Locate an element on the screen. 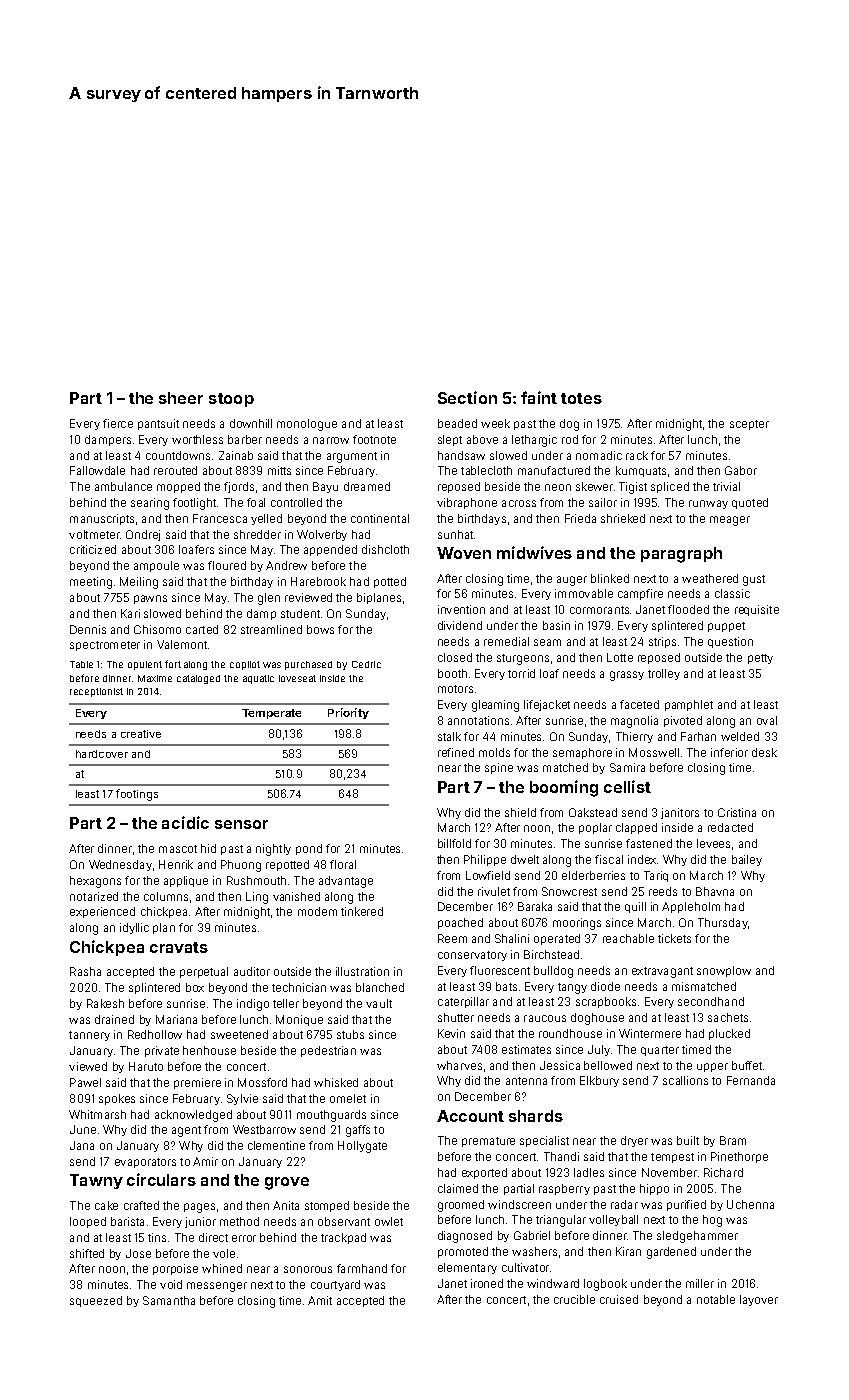  receptionist is located at coordinates (96, 692).
